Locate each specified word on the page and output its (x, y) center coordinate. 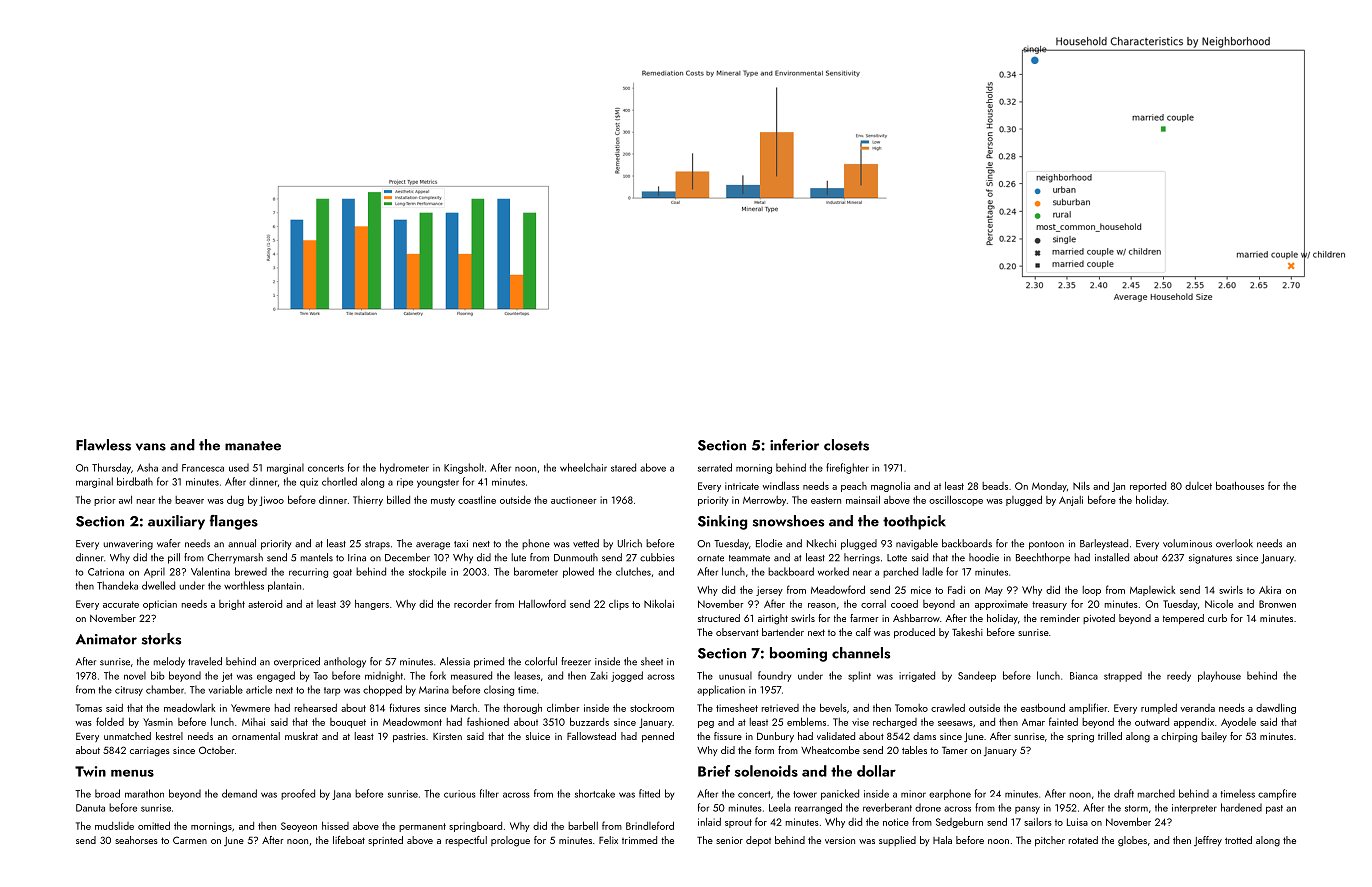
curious (460, 794)
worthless (244, 585)
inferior (794, 445)
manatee (253, 446)
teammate (749, 558)
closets (846, 445)
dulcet (1198, 486)
